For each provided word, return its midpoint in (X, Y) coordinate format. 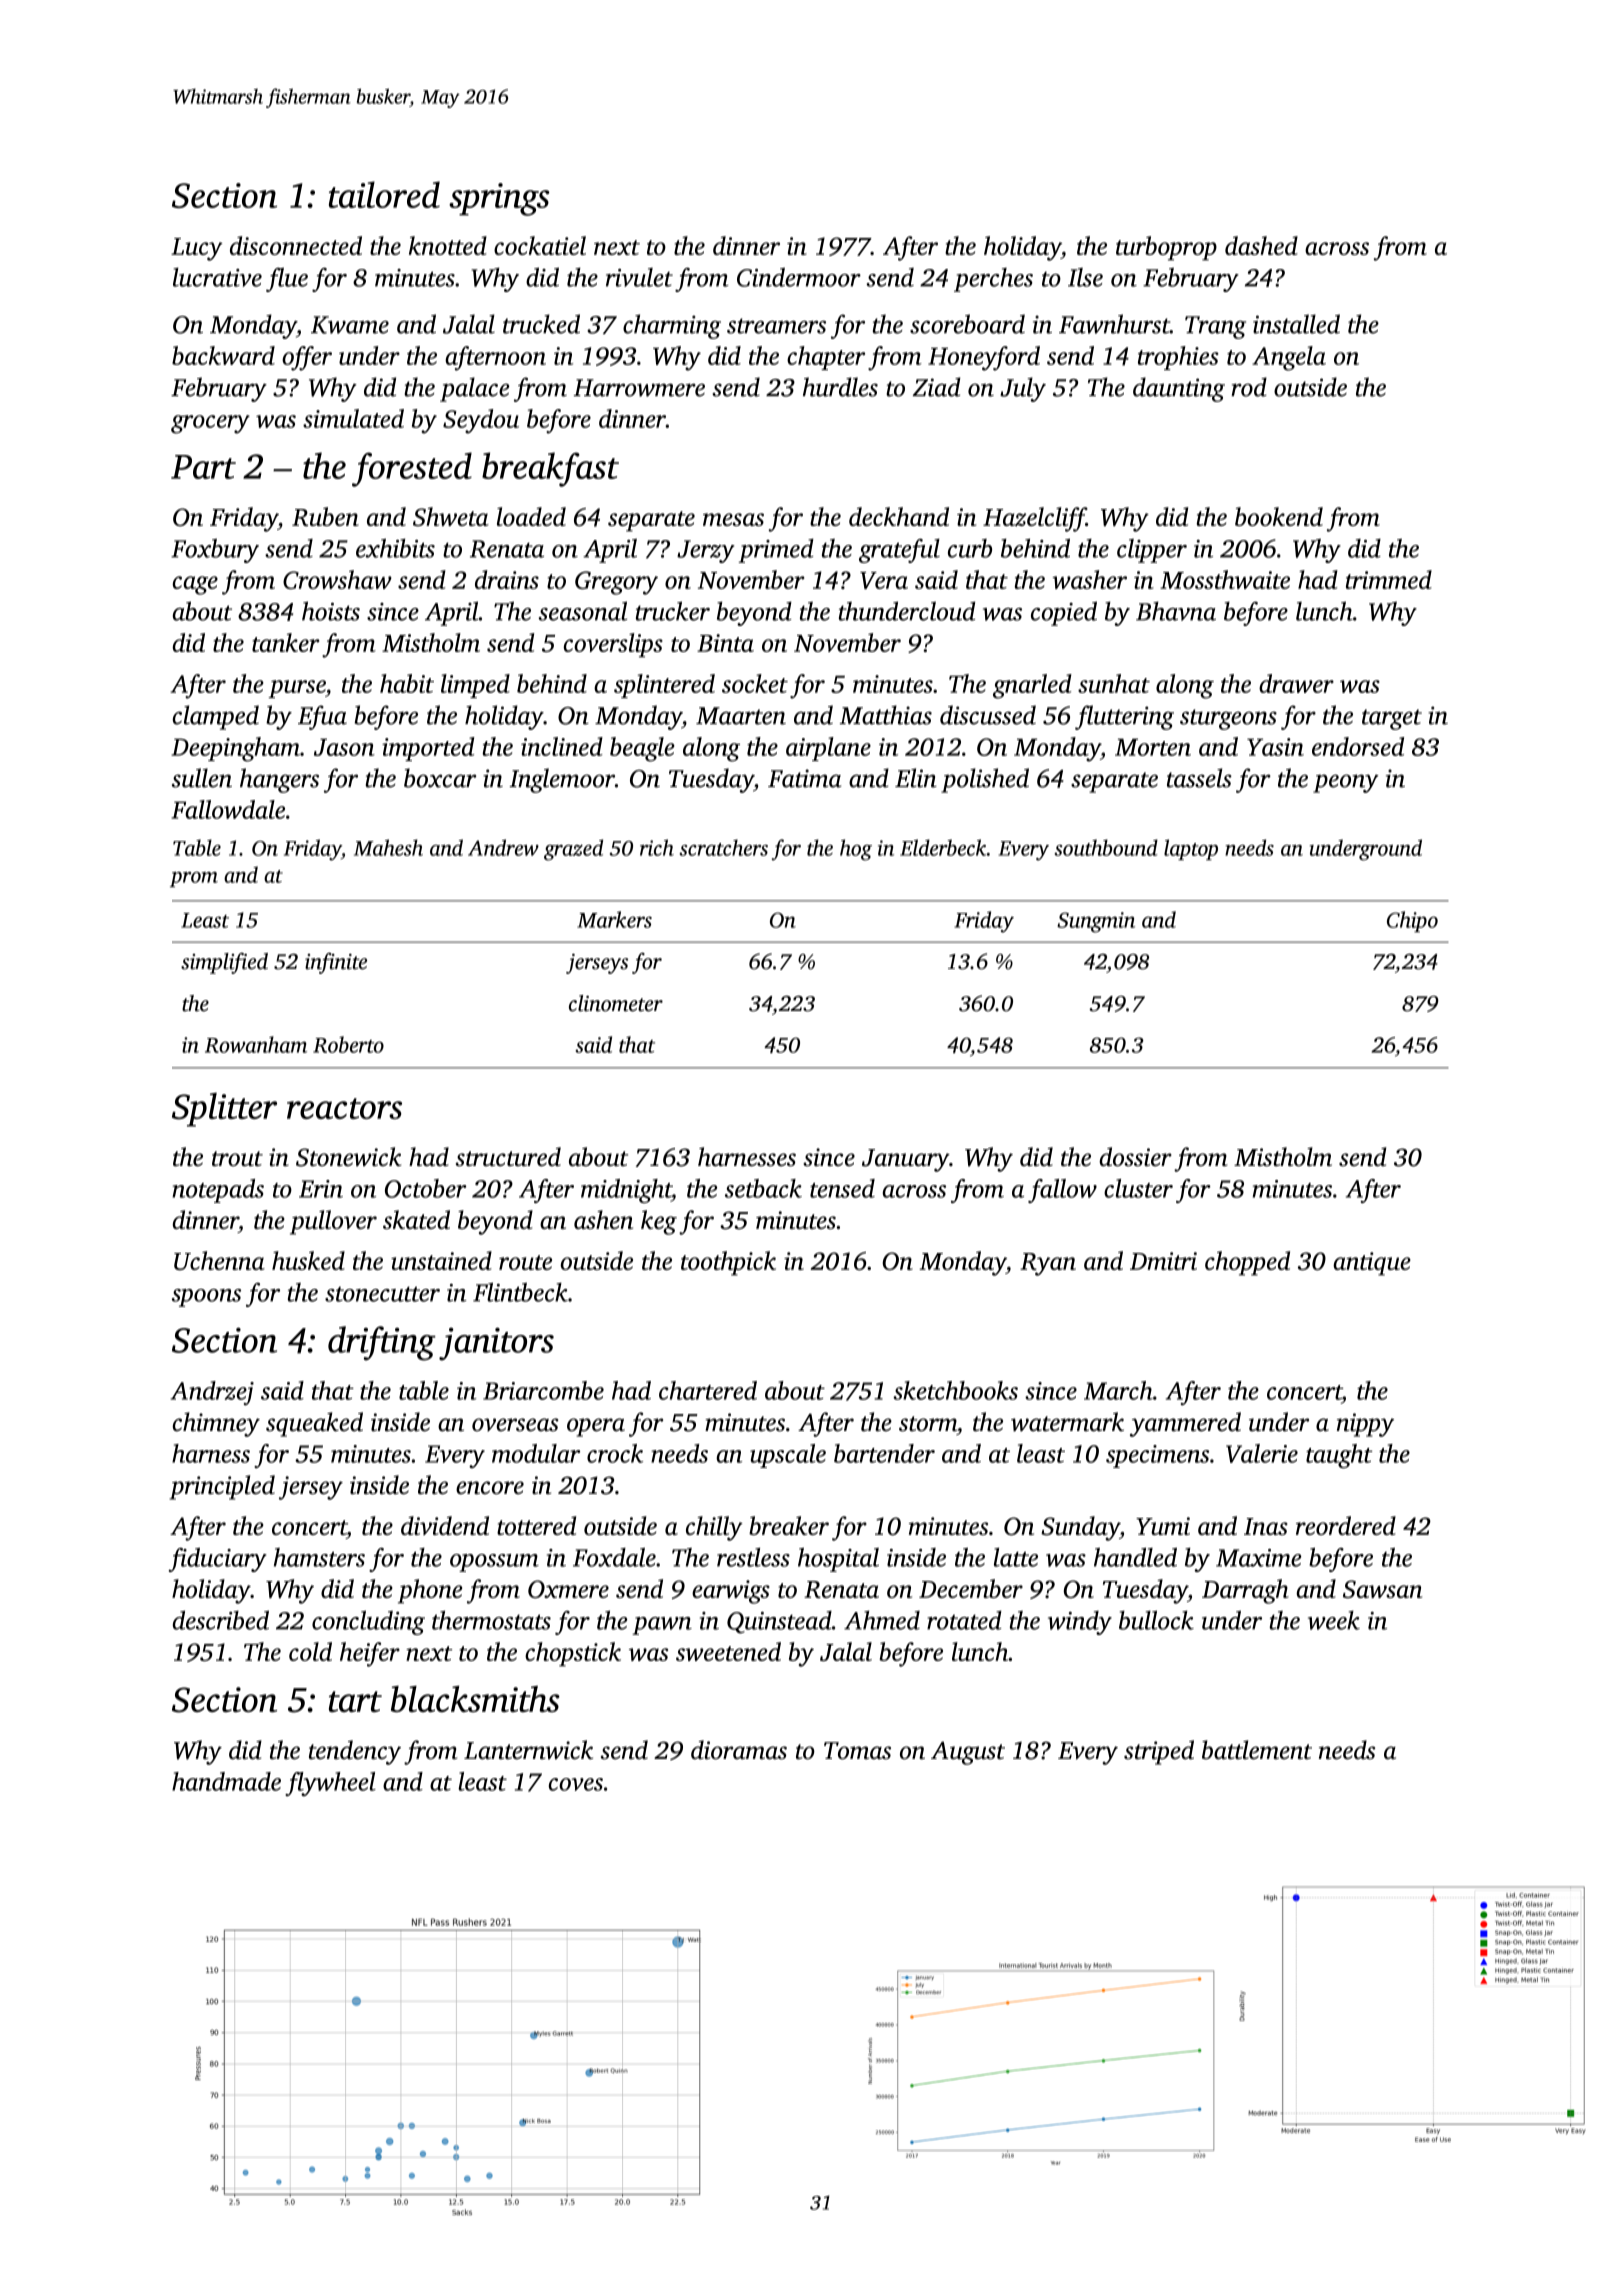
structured (508, 1157)
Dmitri (1163, 1261)
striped (1159, 1752)
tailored (384, 194)
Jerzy (705, 551)
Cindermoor (799, 277)
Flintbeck (520, 1292)
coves (576, 1784)
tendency (355, 1752)
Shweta (451, 516)
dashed (1261, 245)
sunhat (1114, 683)
